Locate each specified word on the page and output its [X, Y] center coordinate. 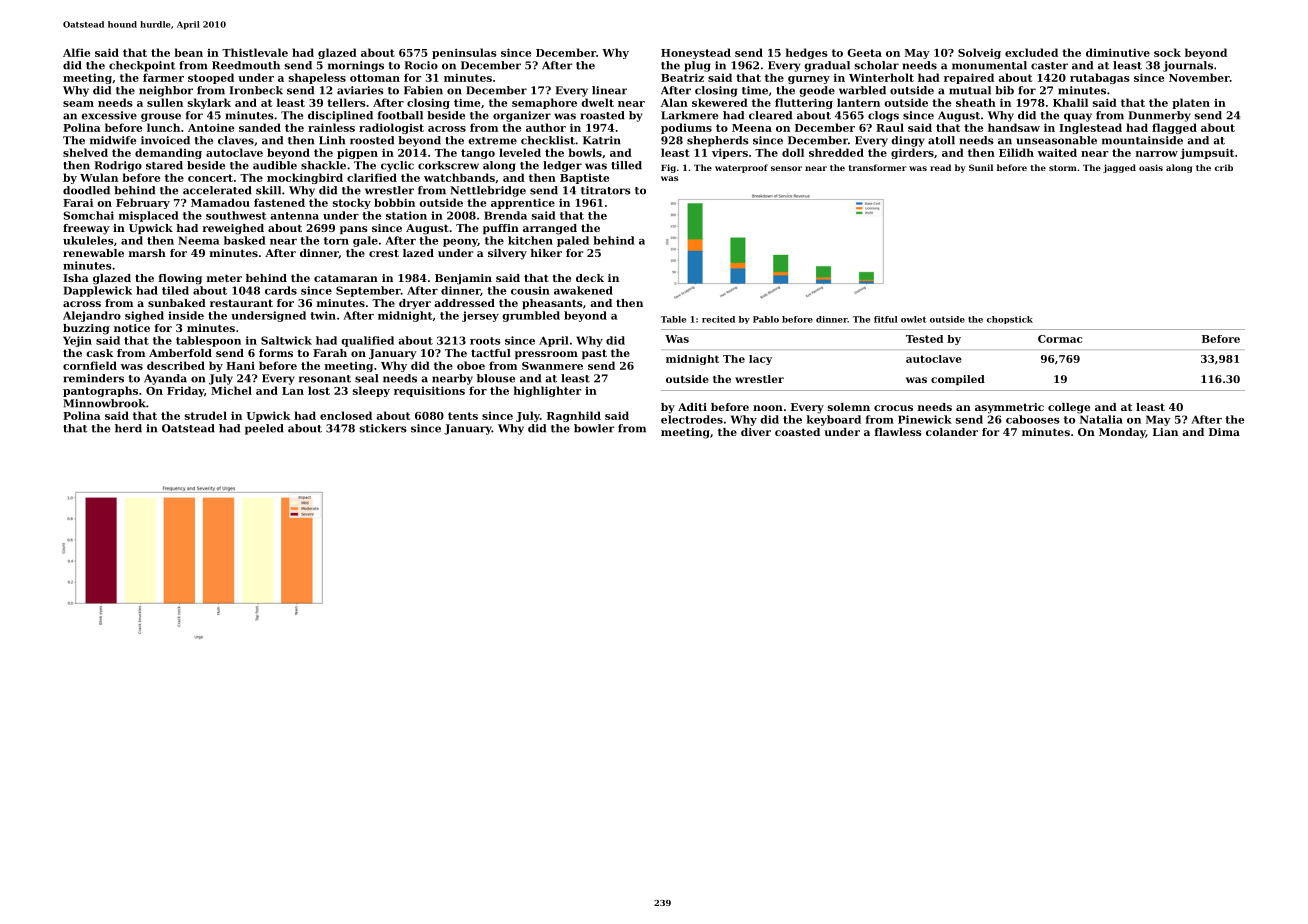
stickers [383, 428]
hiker [546, 253]
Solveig [979, 53]
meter [224, 278]
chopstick [1010, 320]
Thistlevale [255, 52]
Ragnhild [574, 416]
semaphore [544, 103]
